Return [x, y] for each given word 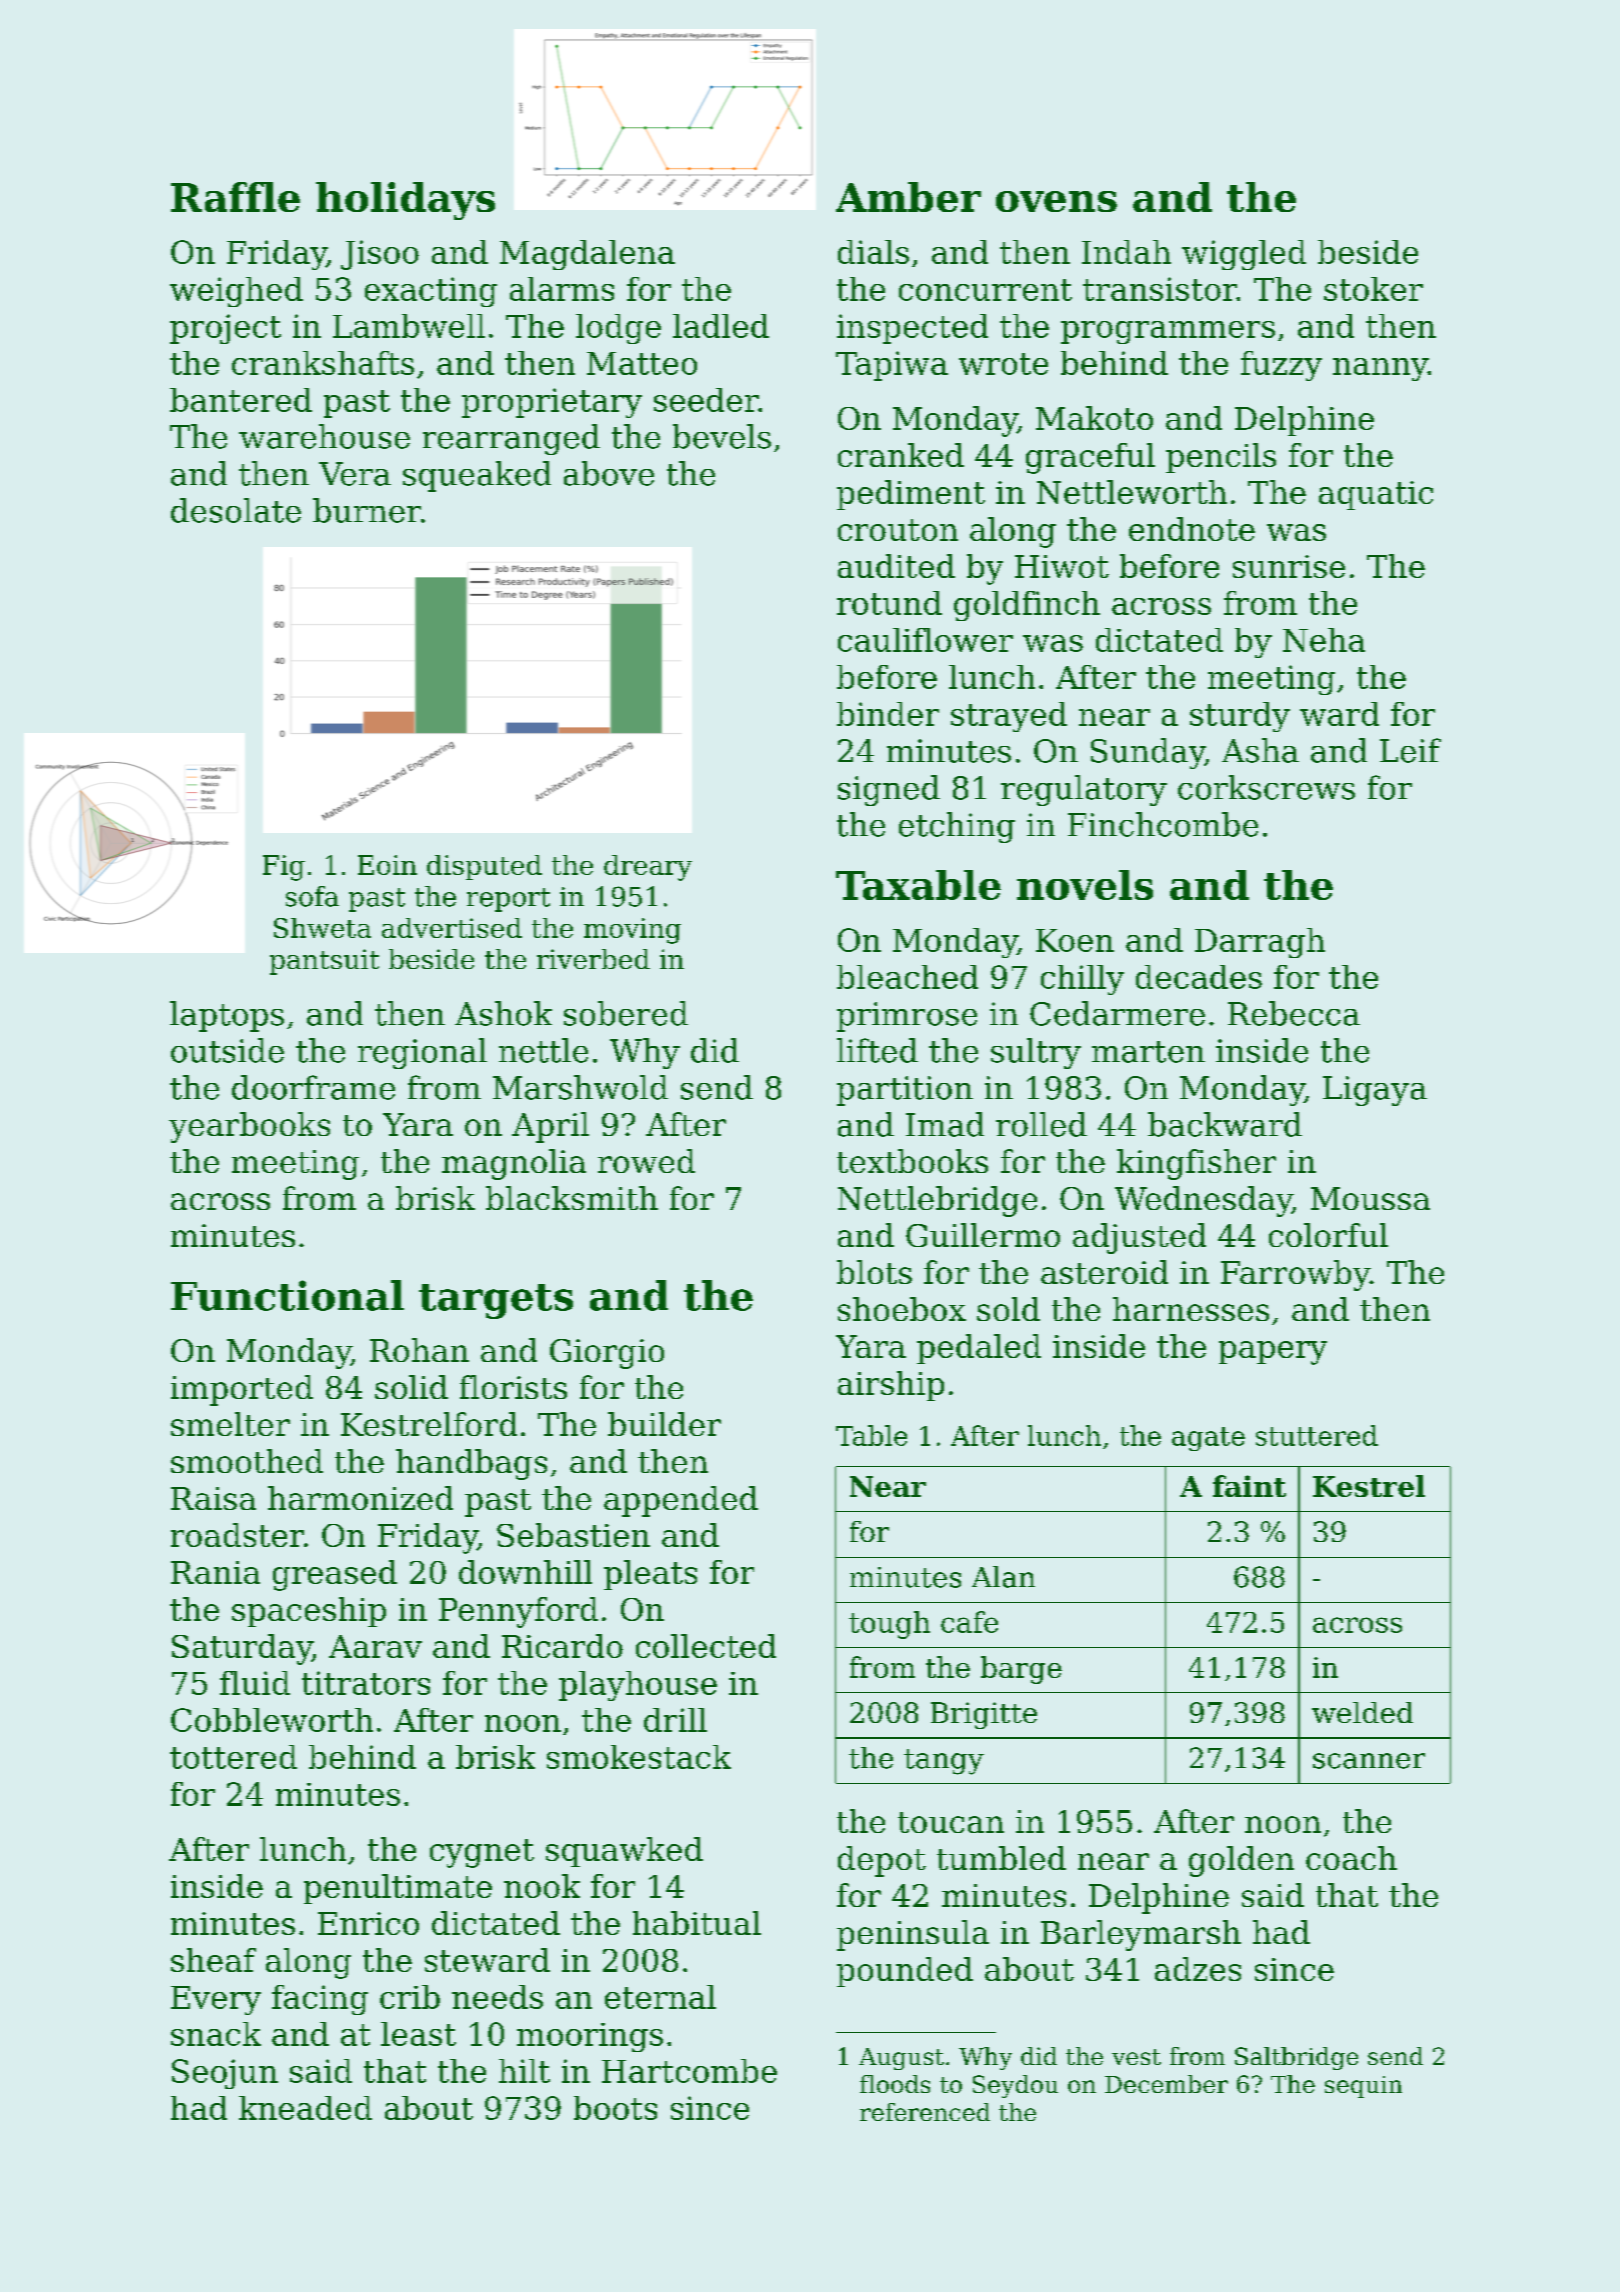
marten [1148, 1052]
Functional [287, 1295]
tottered [233, 1757]
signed [889, 790]
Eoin [387, 865]
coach [1351, 1858]
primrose [907, 1017]
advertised [452, 928]
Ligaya [1375, 1091]
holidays [405, 201]
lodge [618, 329]
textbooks [912, 1161]
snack [216, 2034]
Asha [1260, 750]
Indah [1126, 252]
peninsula [913, 1935]
